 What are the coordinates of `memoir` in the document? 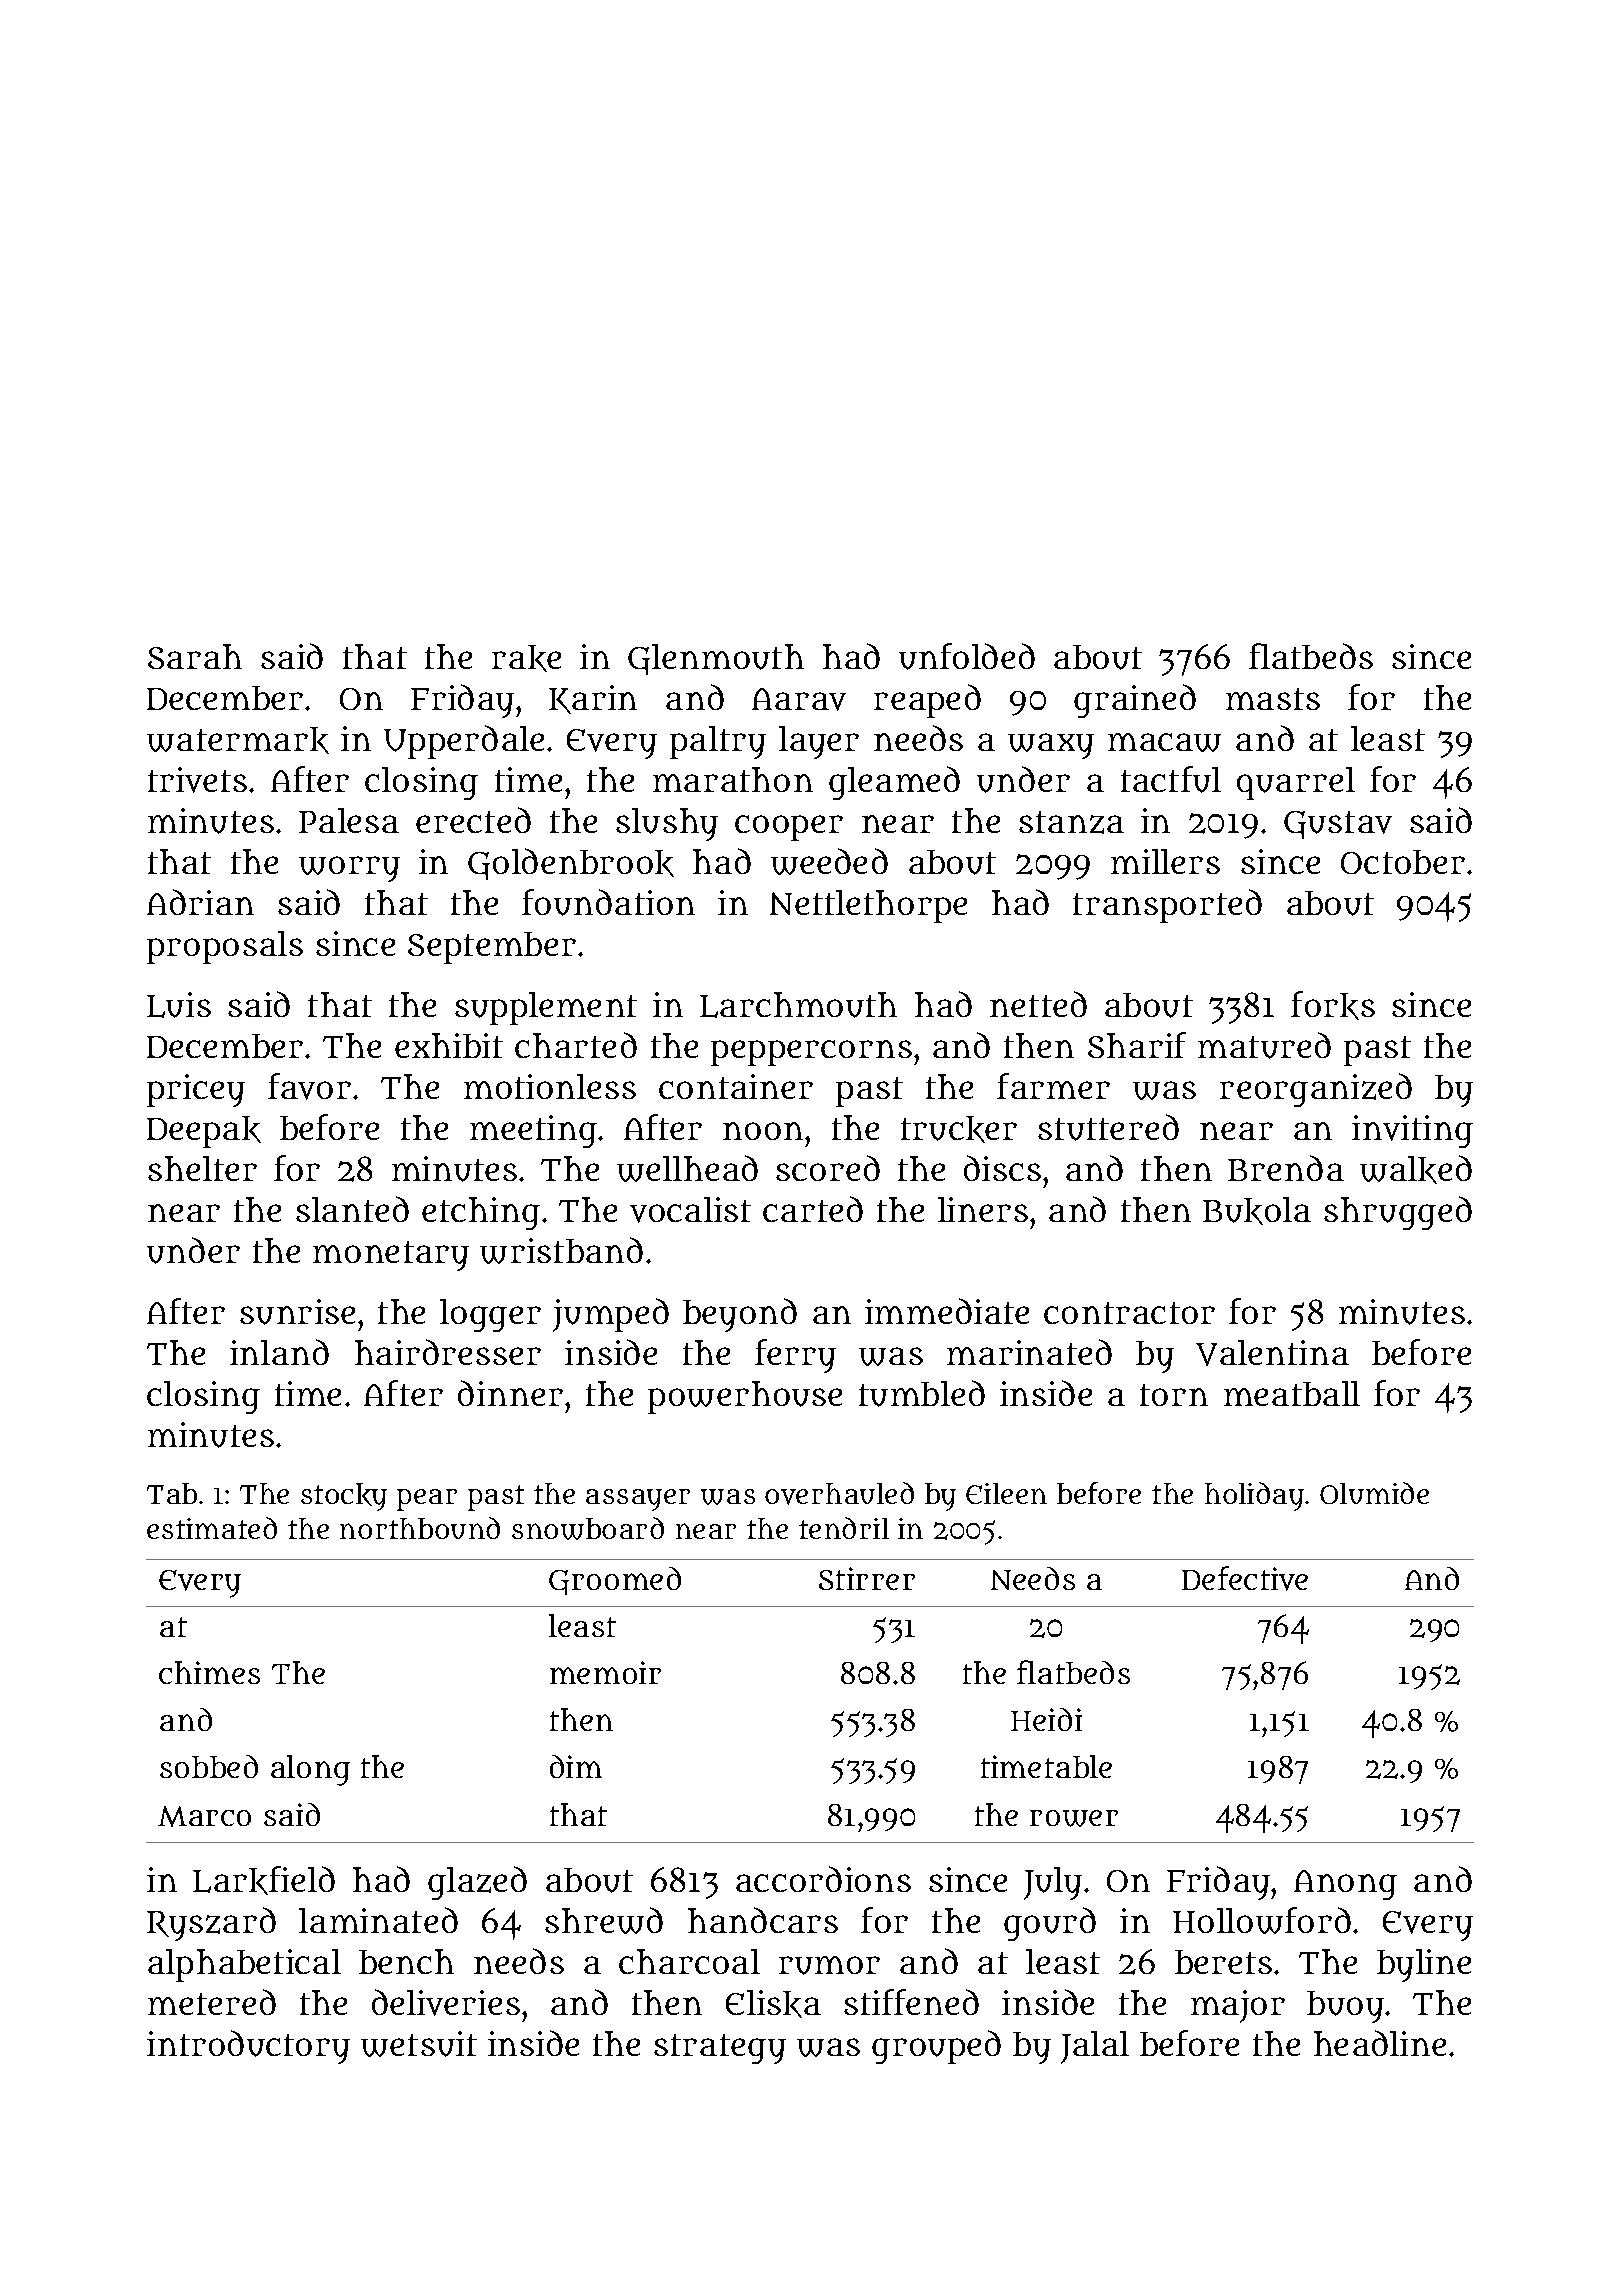 It's located at (605, 1672).
